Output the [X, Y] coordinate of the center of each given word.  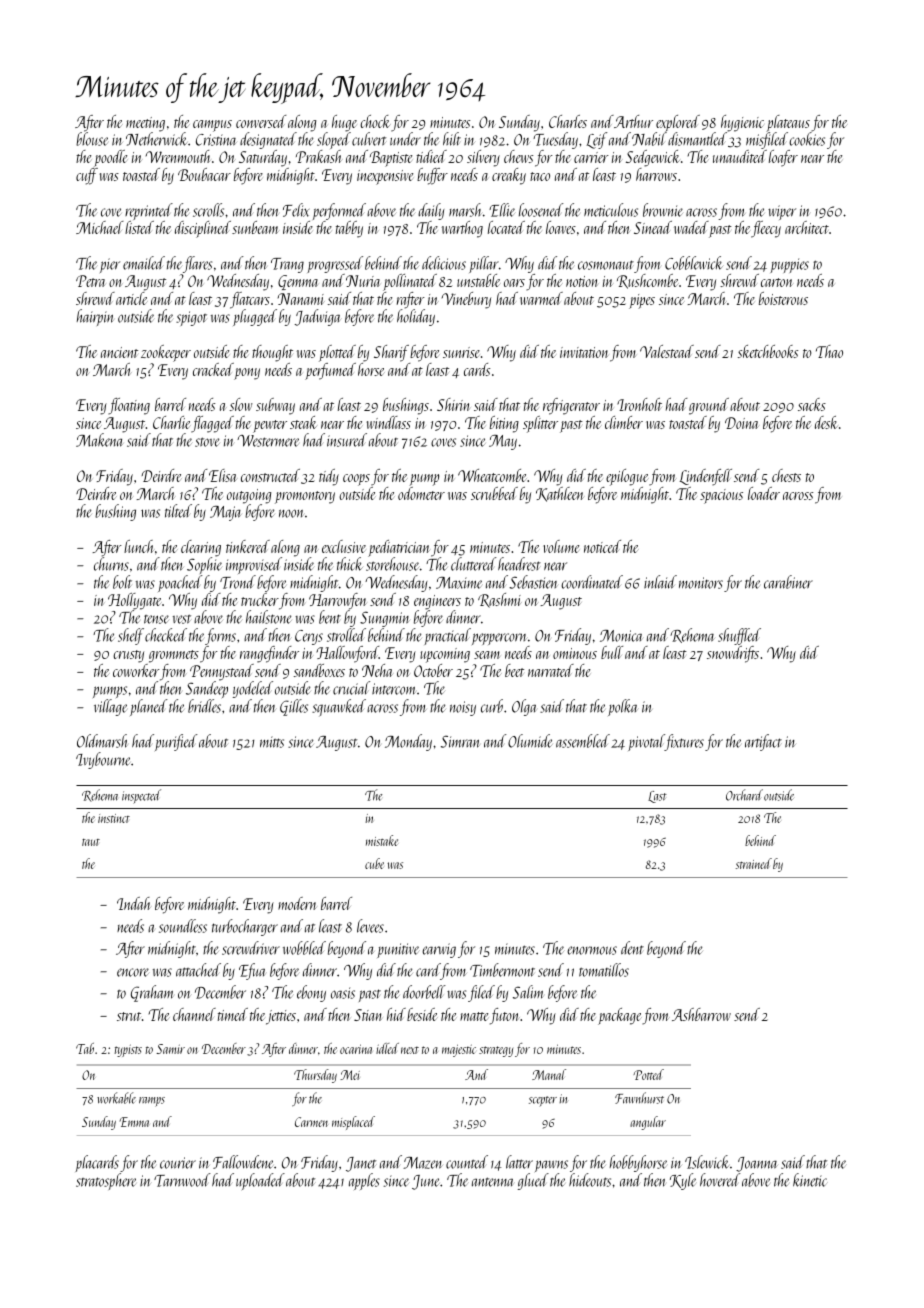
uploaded [260, 1181]
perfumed [330, 371]
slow [241, 404]
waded [691, 227]
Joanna [757, 1164]
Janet [361, 1164]
